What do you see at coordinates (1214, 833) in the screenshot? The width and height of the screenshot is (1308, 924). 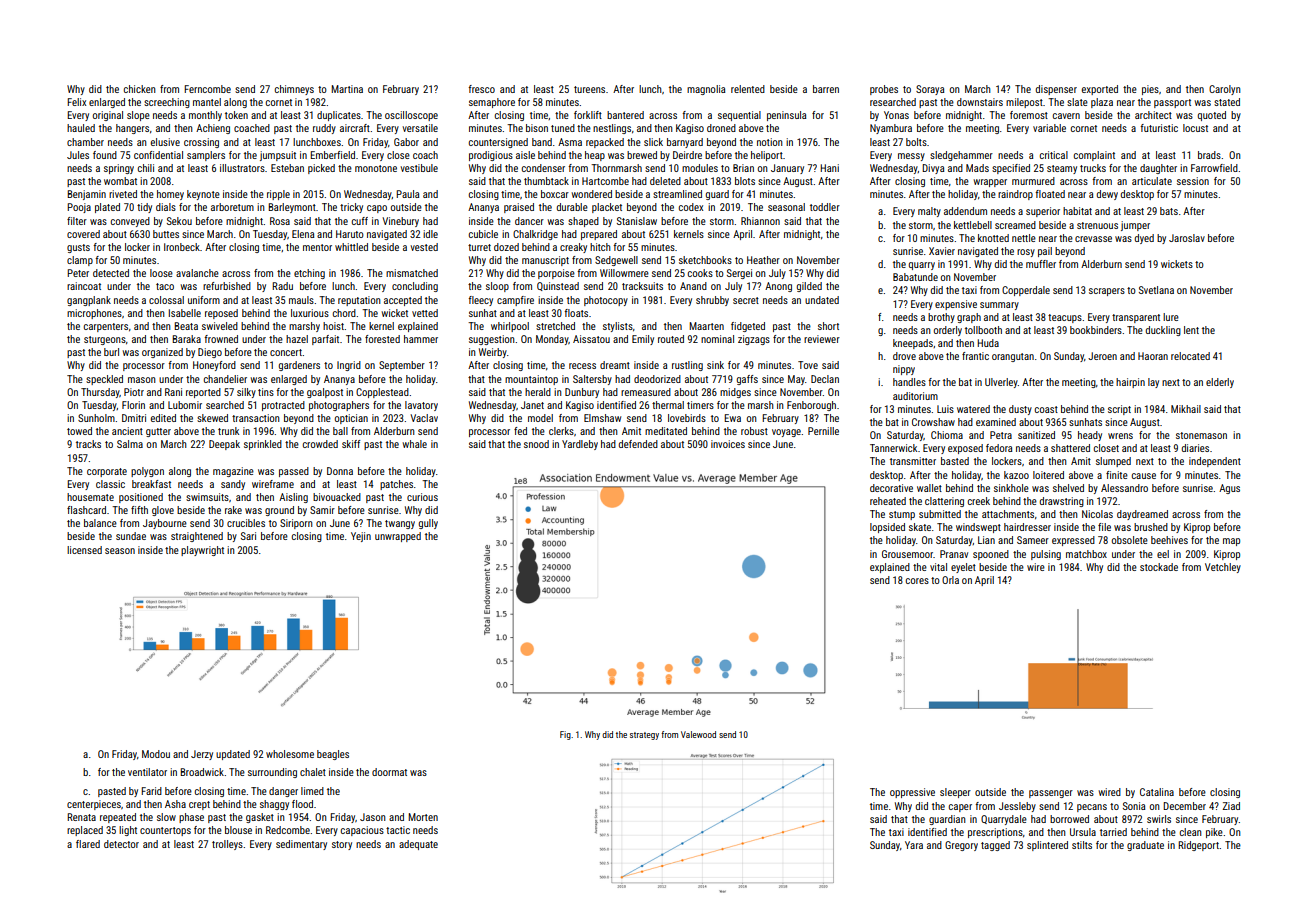 I see `pike` at bounding box center [1214, 833].
